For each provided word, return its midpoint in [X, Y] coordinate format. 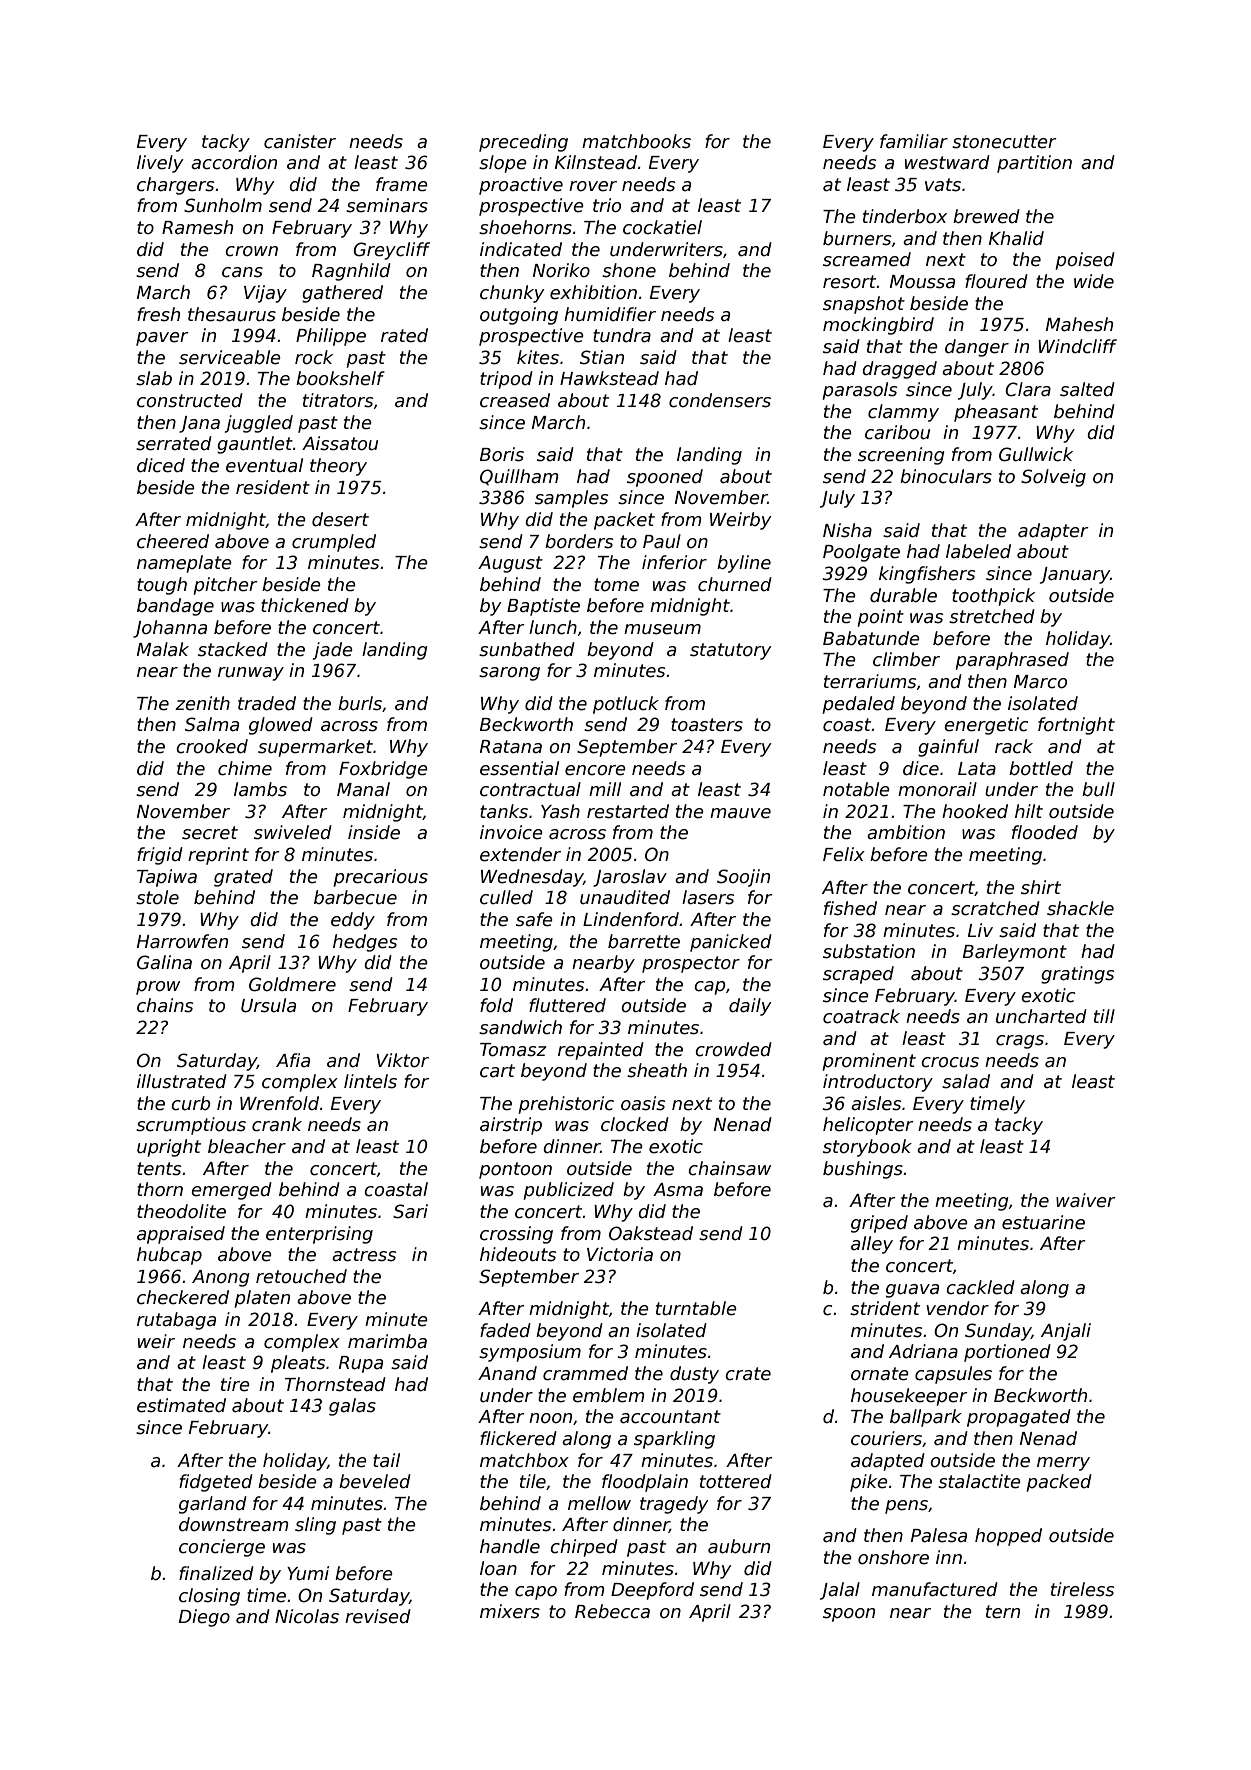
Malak [163, 649]
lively [160, 164]
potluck [626, 705]
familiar [914, 141]
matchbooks [636, 141]
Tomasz [513, 1050]
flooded [1045, 832]
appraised [181, 1235]
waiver [1086, 1200]
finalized [216, 1573]
